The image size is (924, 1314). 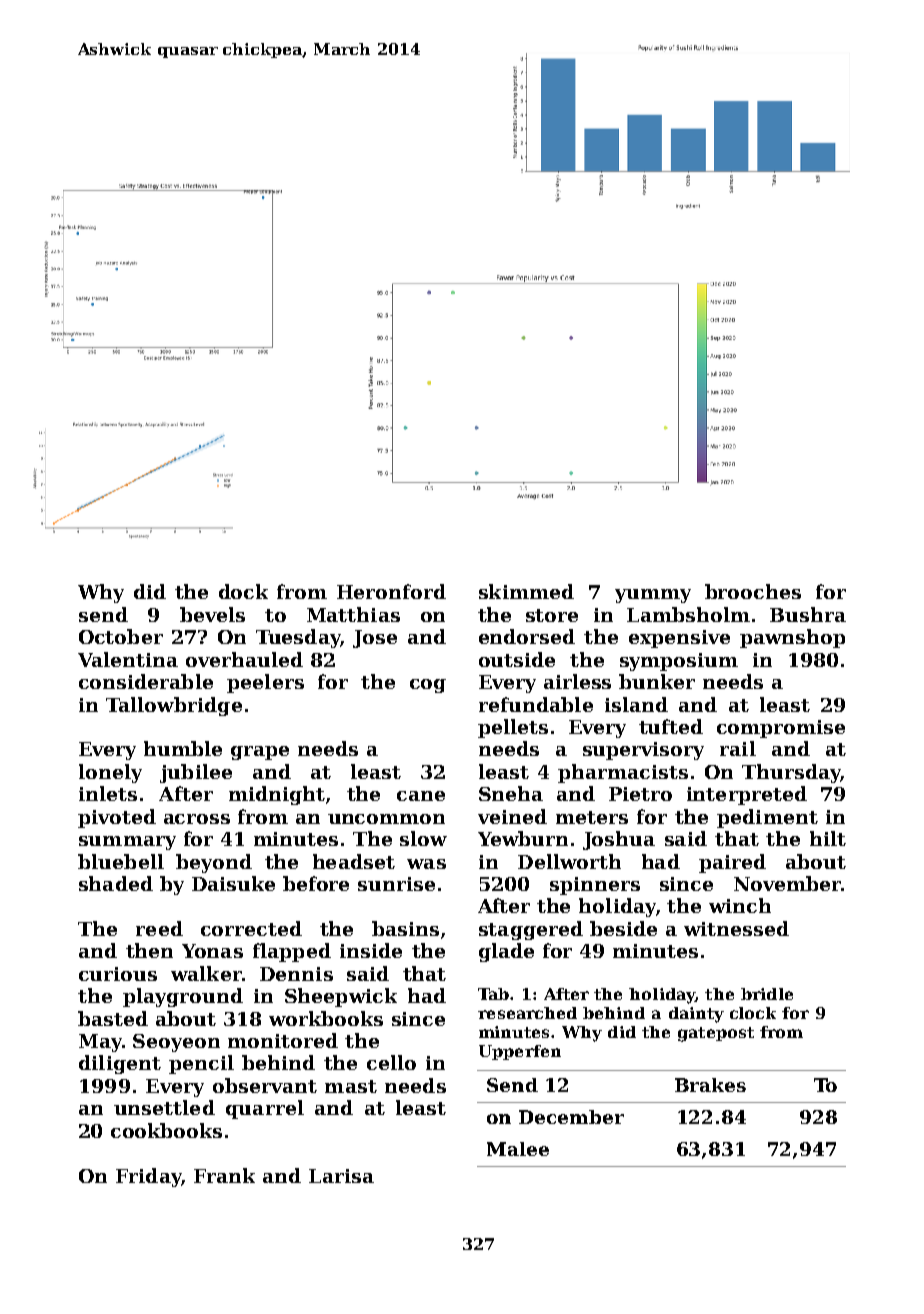 I want to click on Larisa, so click(x=341, y=1176).
